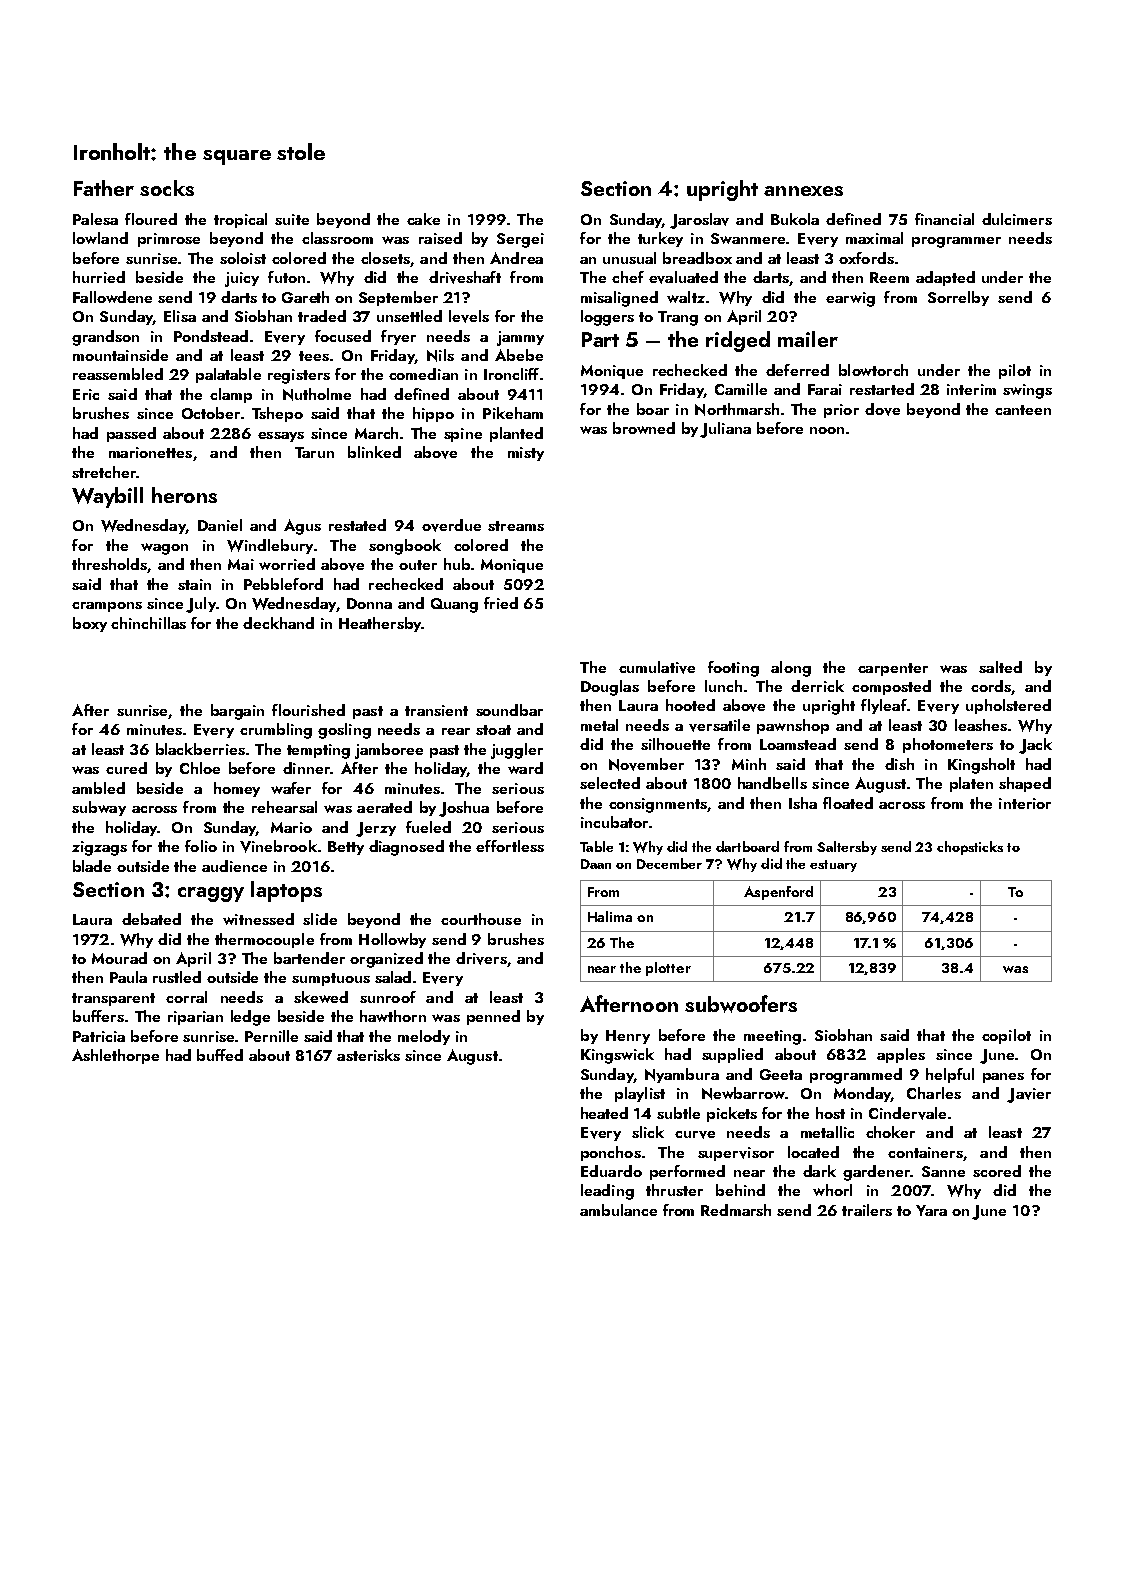 The image size is (1124, 1589). I want to click on misty, so click(526, 454).
